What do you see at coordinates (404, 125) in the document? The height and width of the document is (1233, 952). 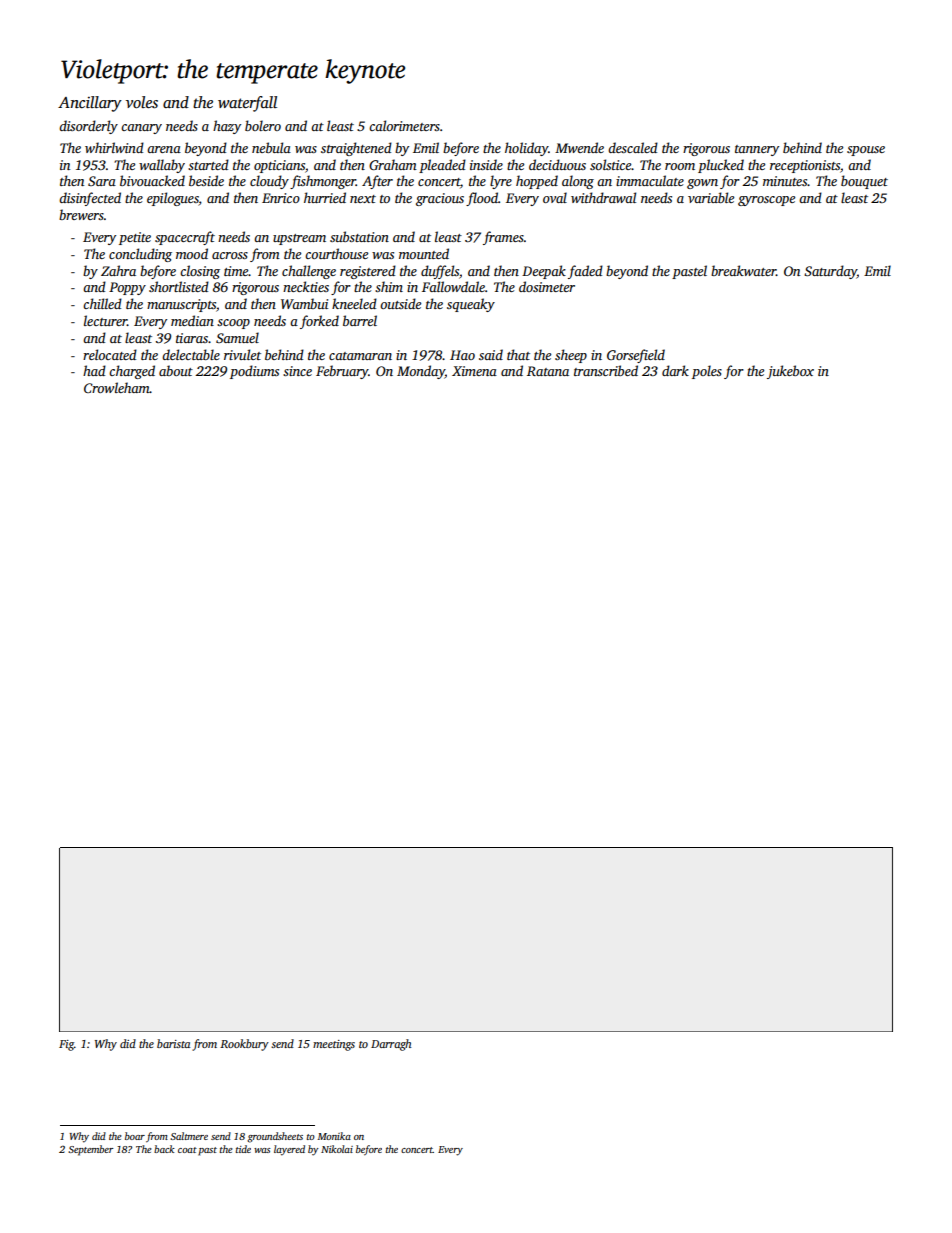 I see `calorimeters` at bounding box center [404, 125].
